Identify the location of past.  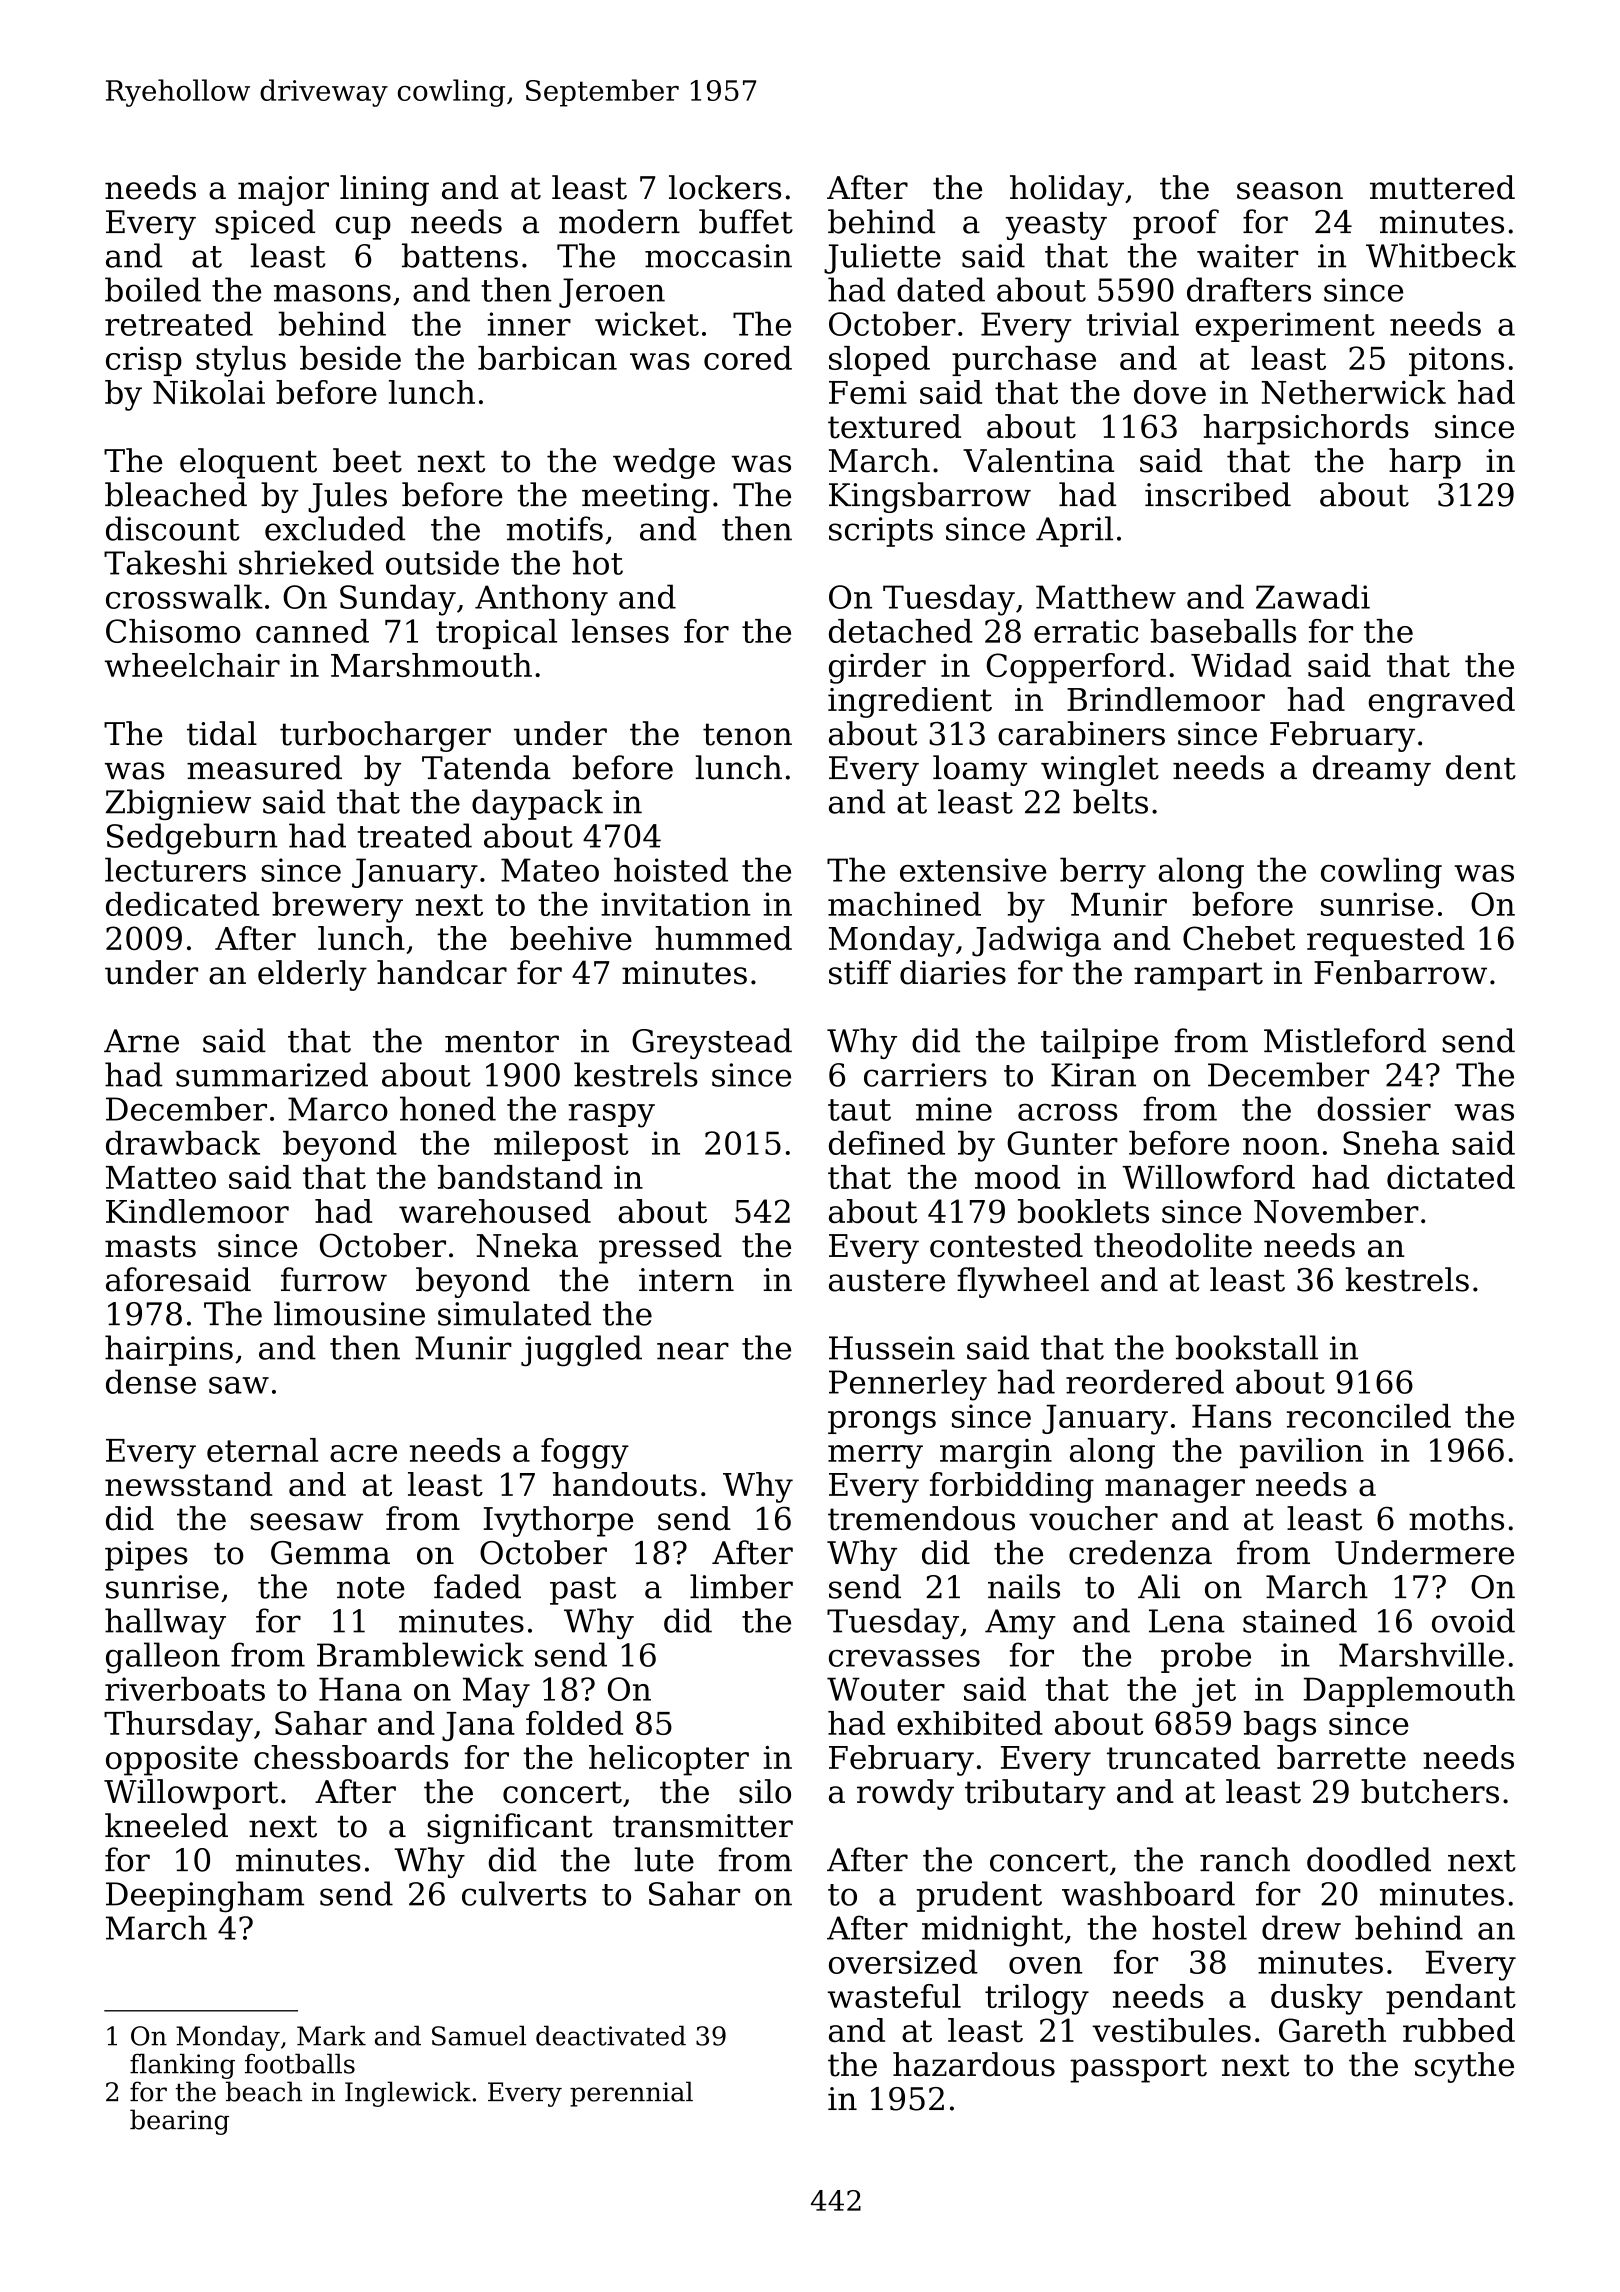
(583, 1591).
